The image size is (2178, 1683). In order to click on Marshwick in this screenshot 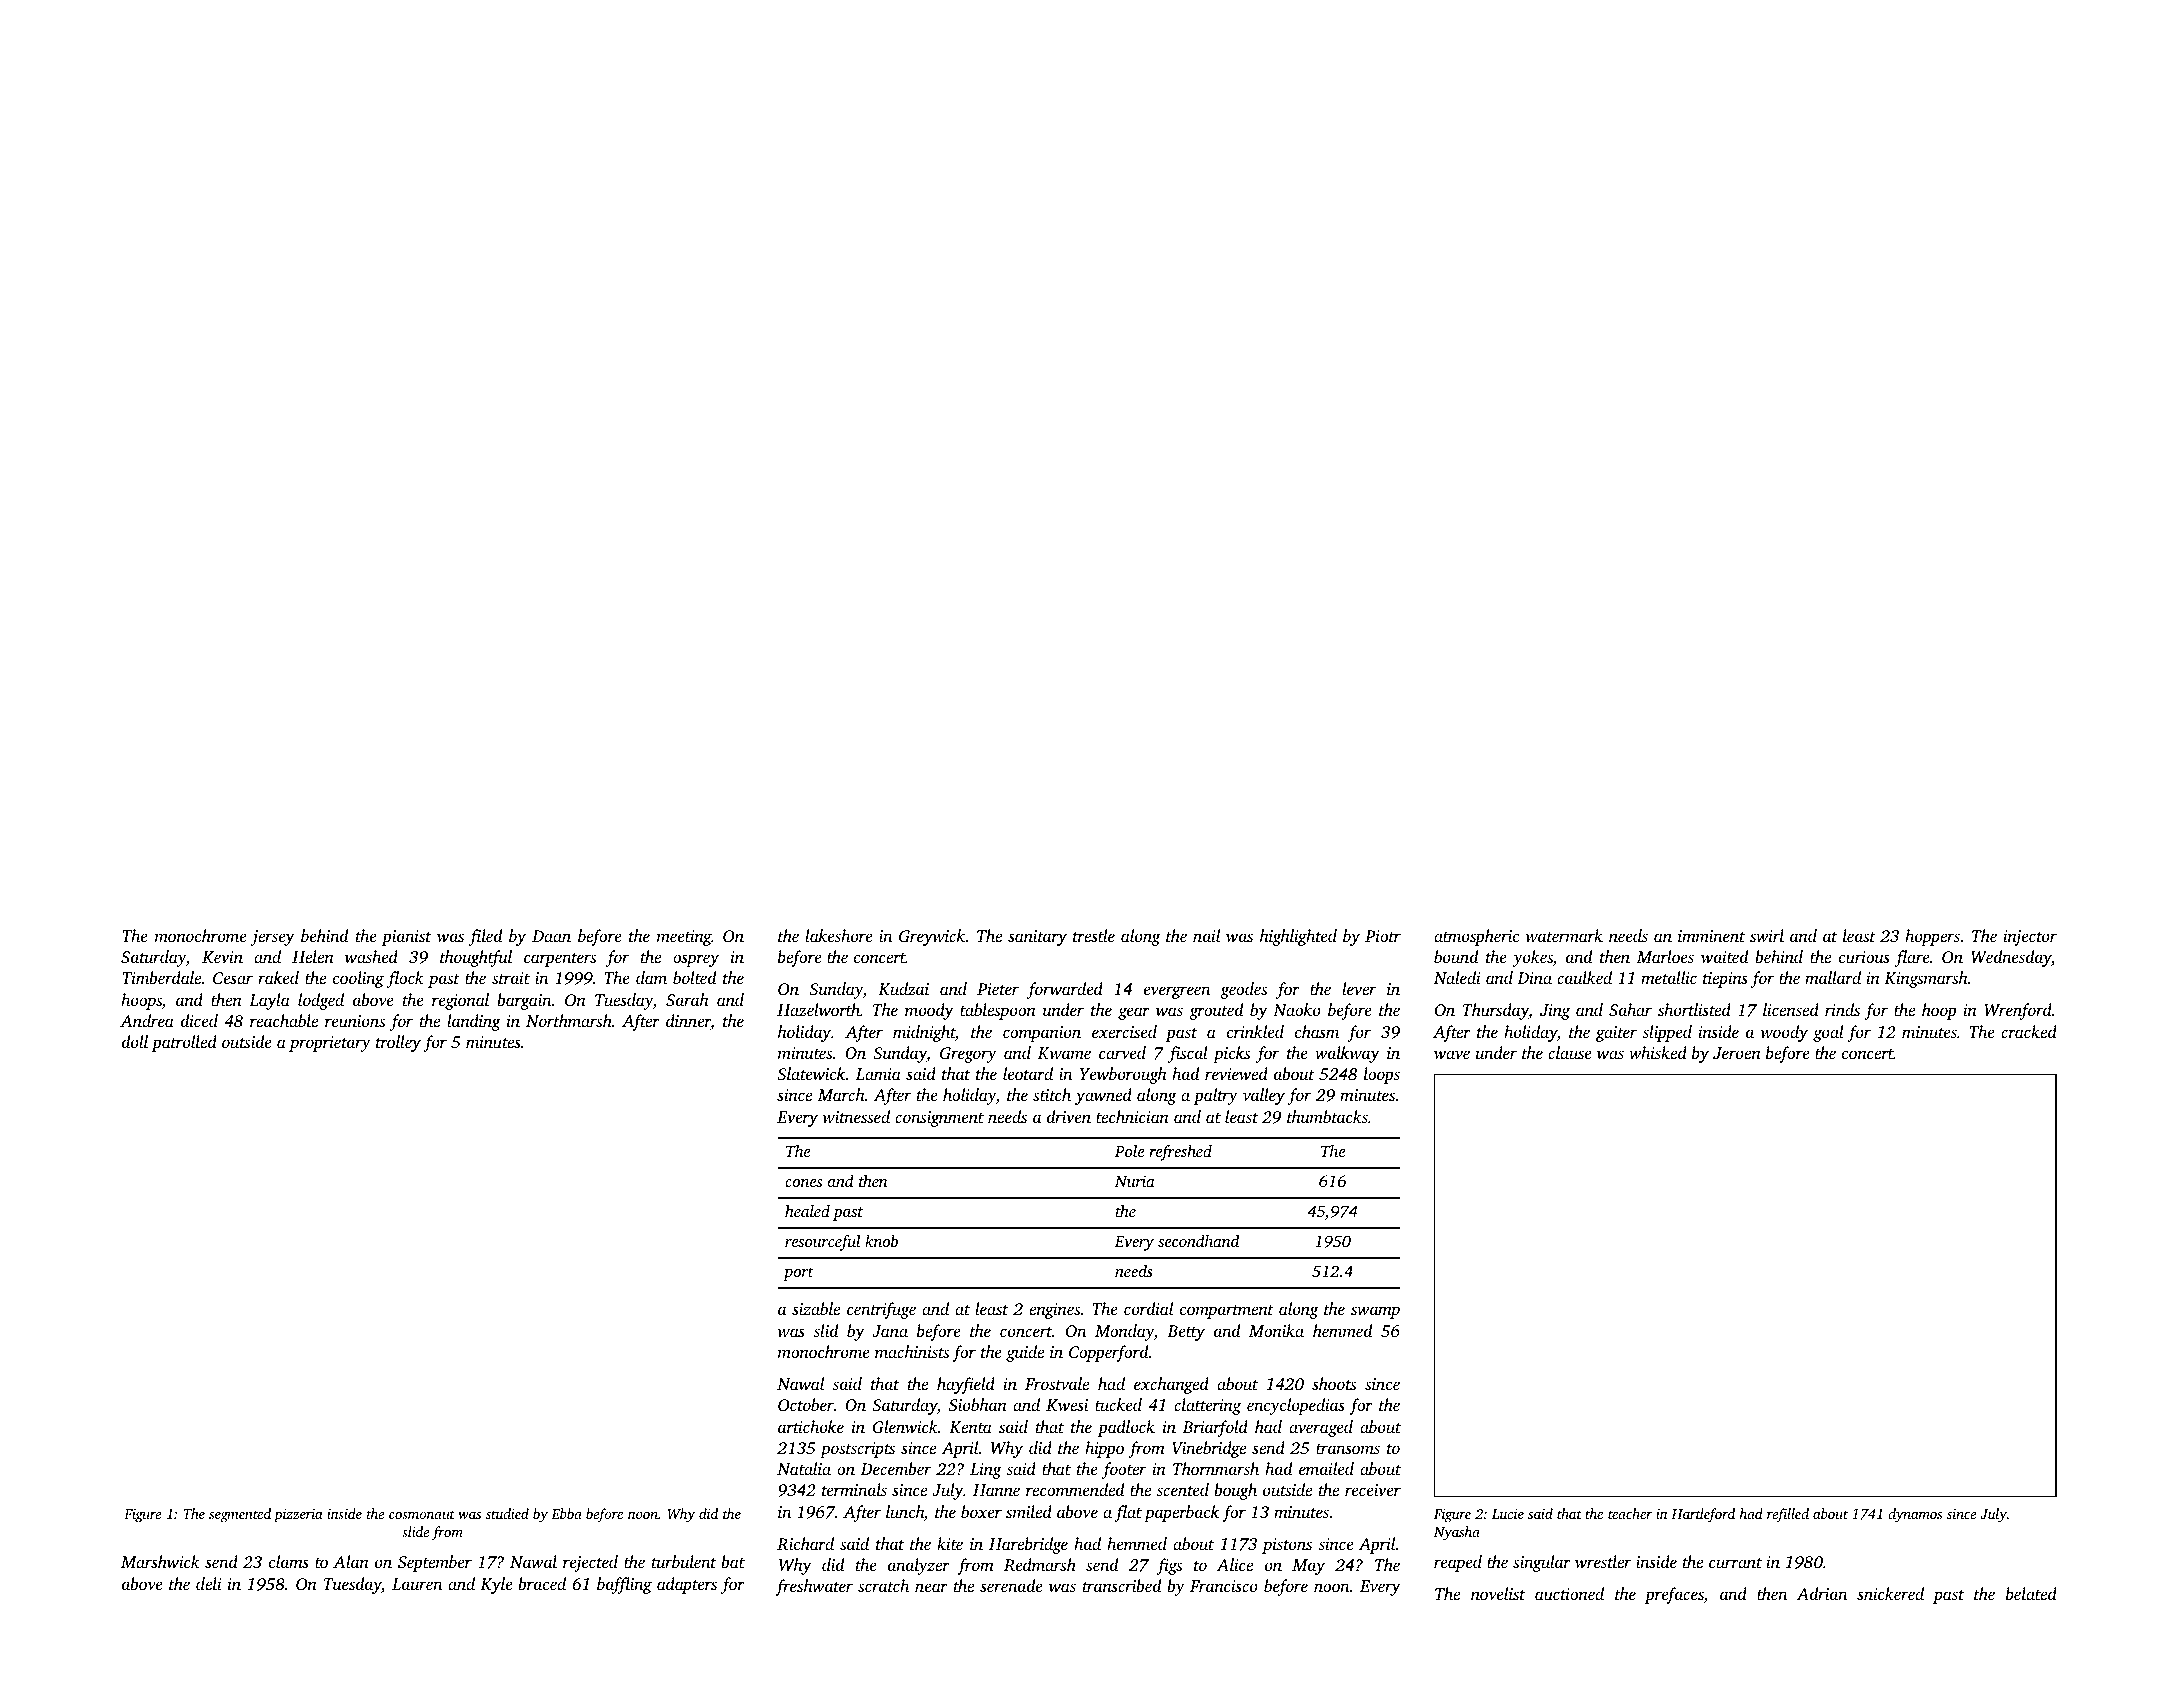, I will do `click(160, 1561)`.
